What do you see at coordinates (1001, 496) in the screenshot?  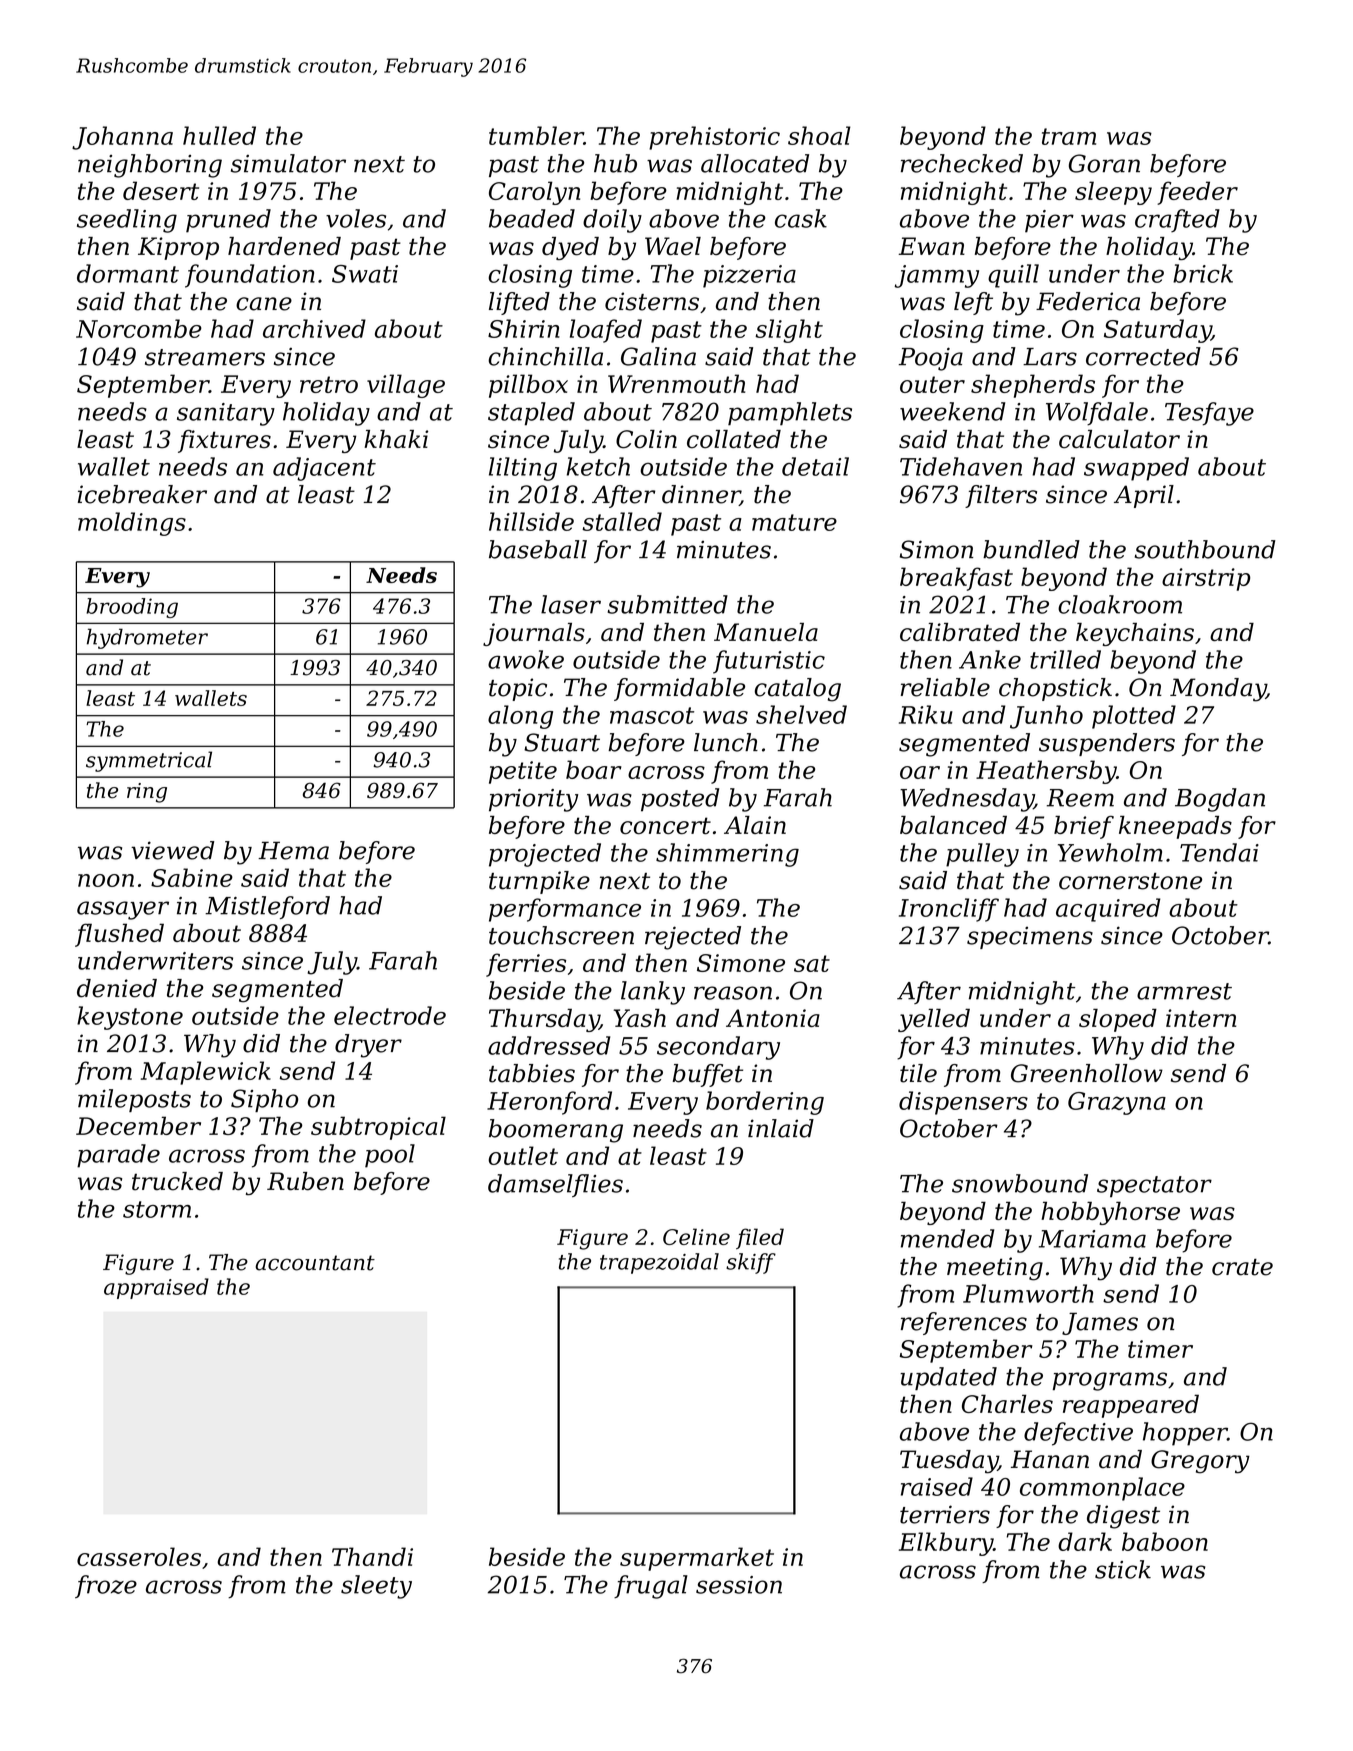 I see `filters` at bounding box center [1001, 496].
